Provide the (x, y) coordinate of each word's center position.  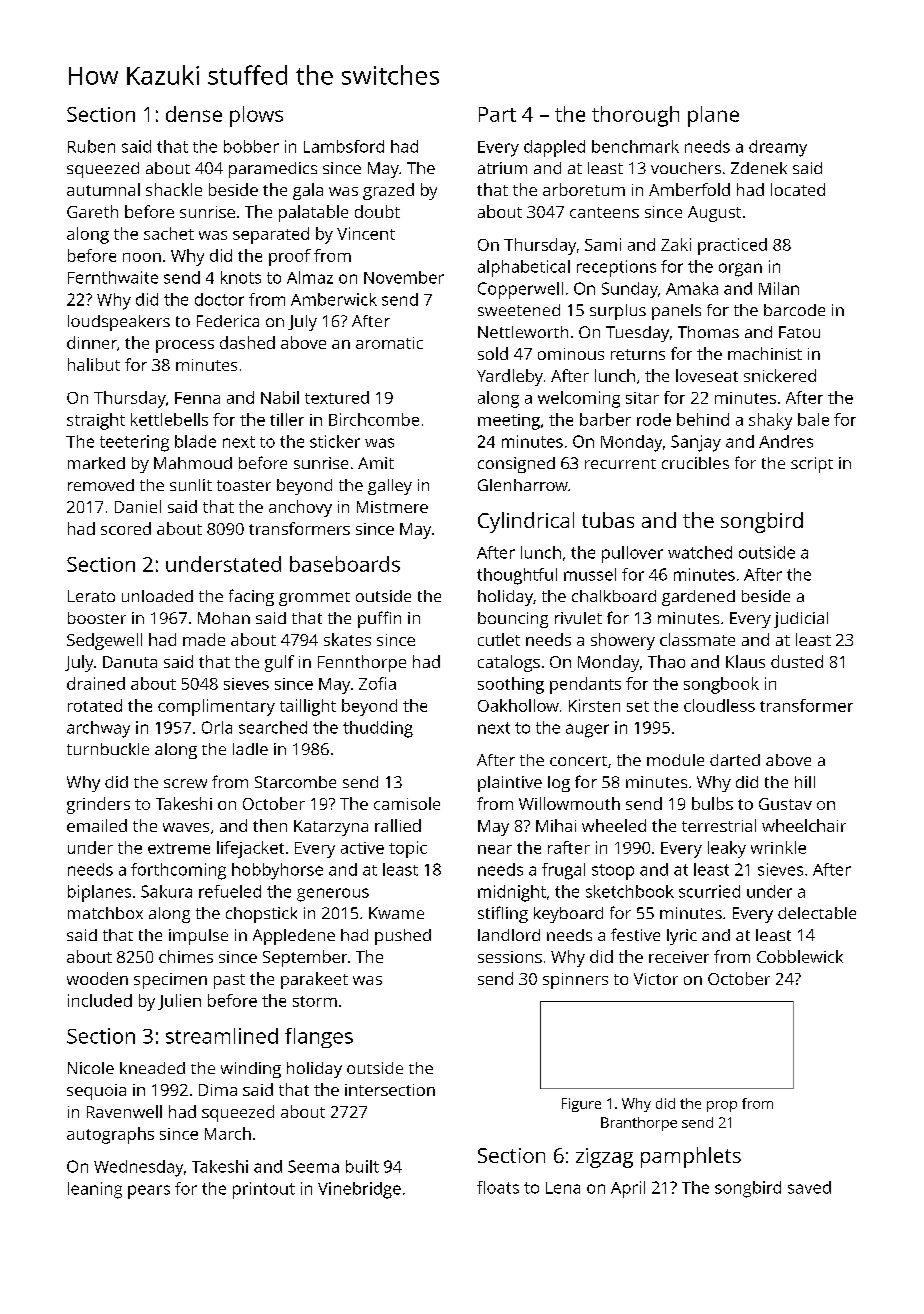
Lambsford (344, 146)
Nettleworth (523, 332)
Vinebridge (359, 1190)
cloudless (719, 705)
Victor (656, 979)
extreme (179, 848)
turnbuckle (108, 749)
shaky (770, 421)
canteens (604, 212)
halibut (94, 364)
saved (809, 1187)
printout (264, 1190)
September (305, 958)
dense (194, 114)
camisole (407, 803)
